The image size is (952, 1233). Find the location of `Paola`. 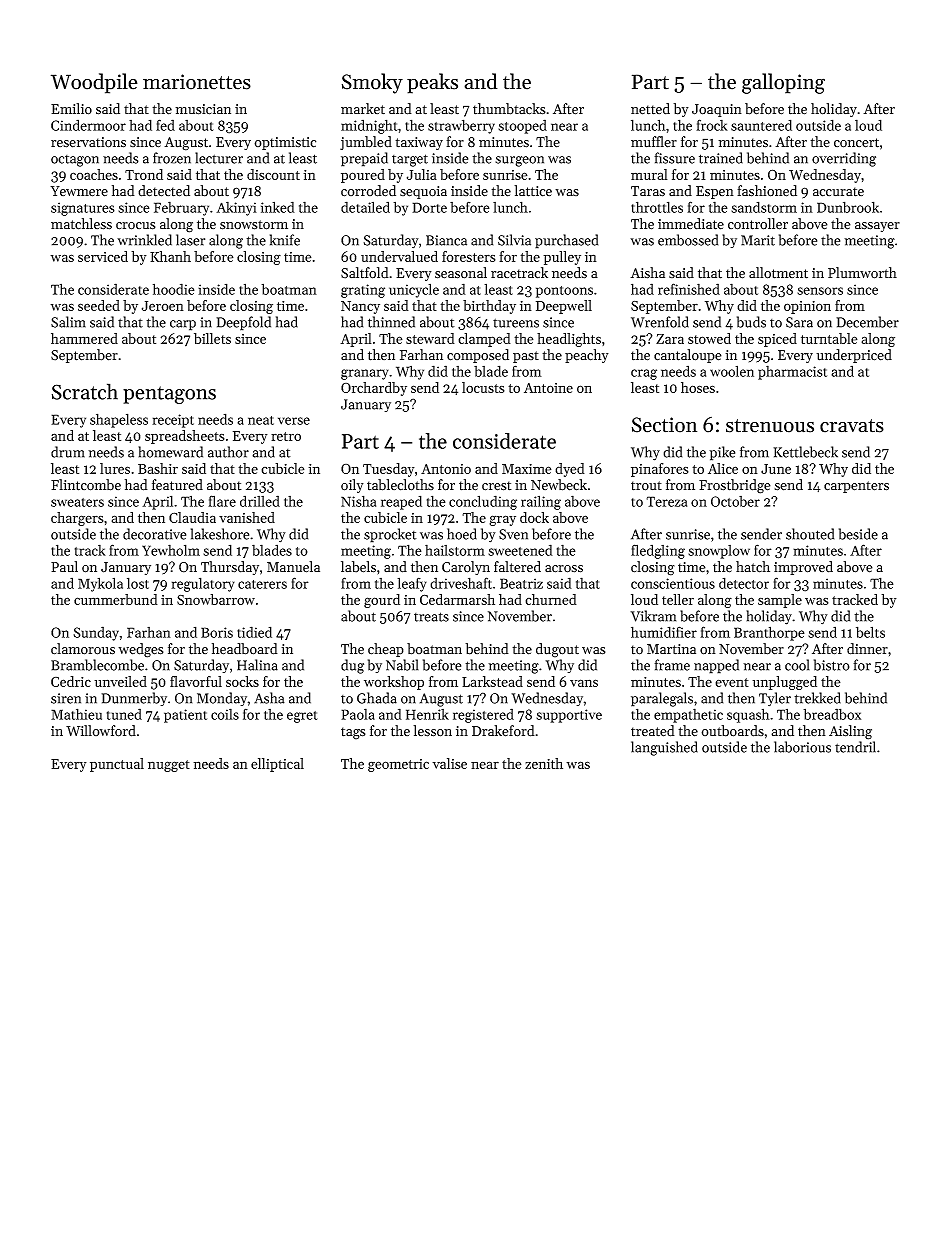

Paola is located at coordinates (358, 714).
